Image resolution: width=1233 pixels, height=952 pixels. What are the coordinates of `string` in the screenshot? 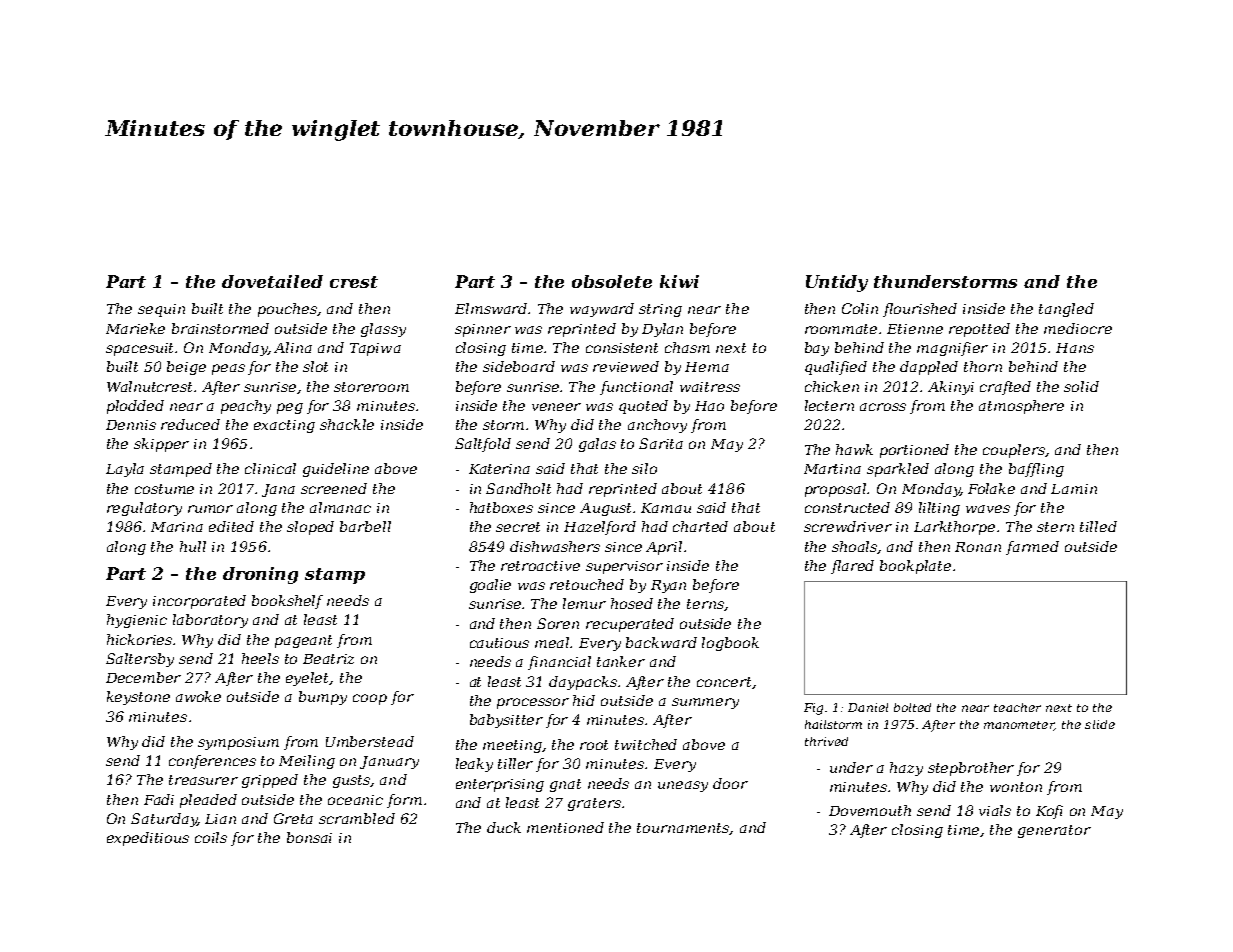 It's located at (660, 310).
